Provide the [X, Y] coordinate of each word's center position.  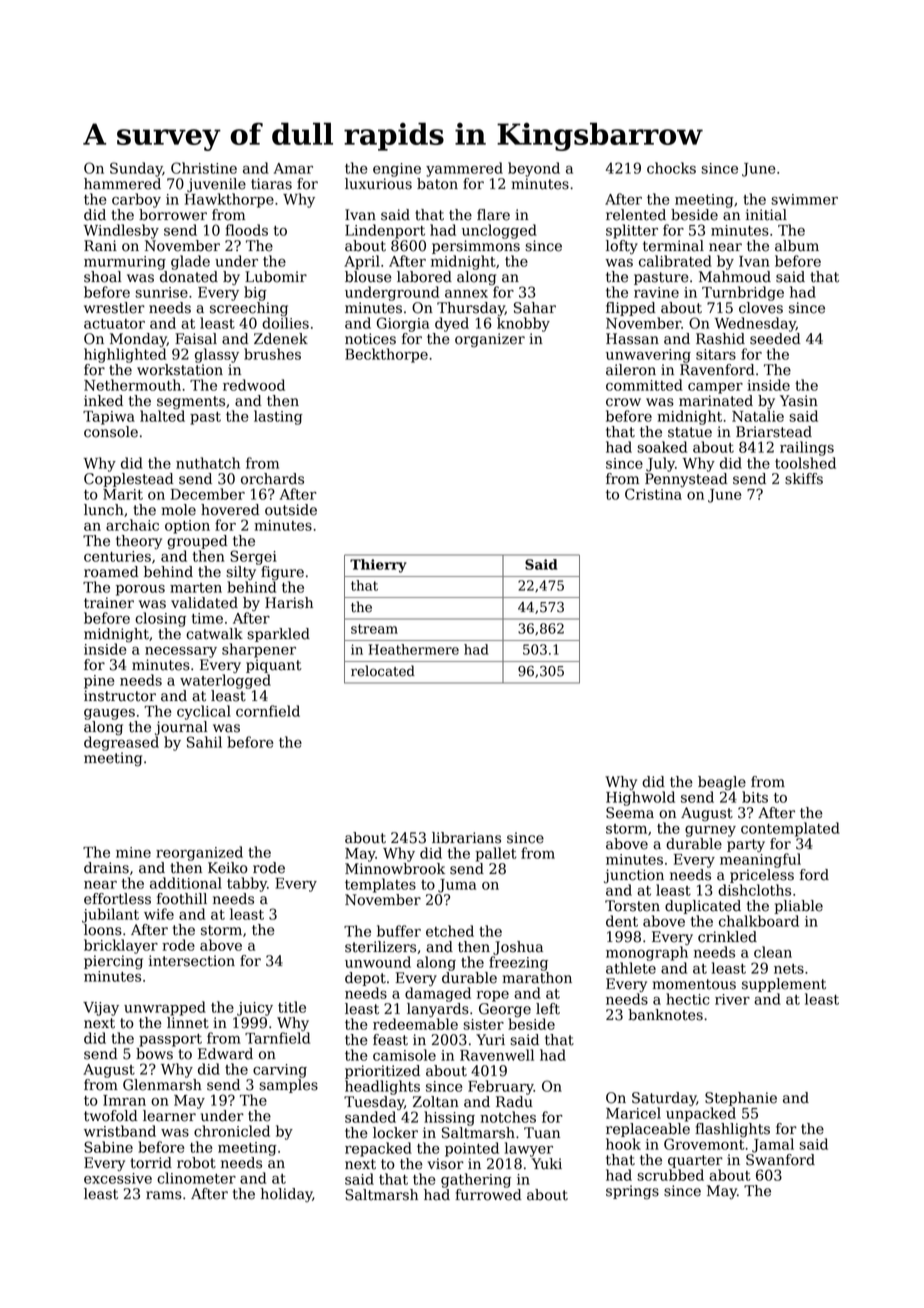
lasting [278, 417]
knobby [523, 324]
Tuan [542, 1133]
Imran [124, 1100]
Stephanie [741, 1099]
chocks [671, 168]
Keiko [228, 868]
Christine [204, 168]
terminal [673, 246]
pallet [496, 854]
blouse [368, 277]
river [732, 999]
